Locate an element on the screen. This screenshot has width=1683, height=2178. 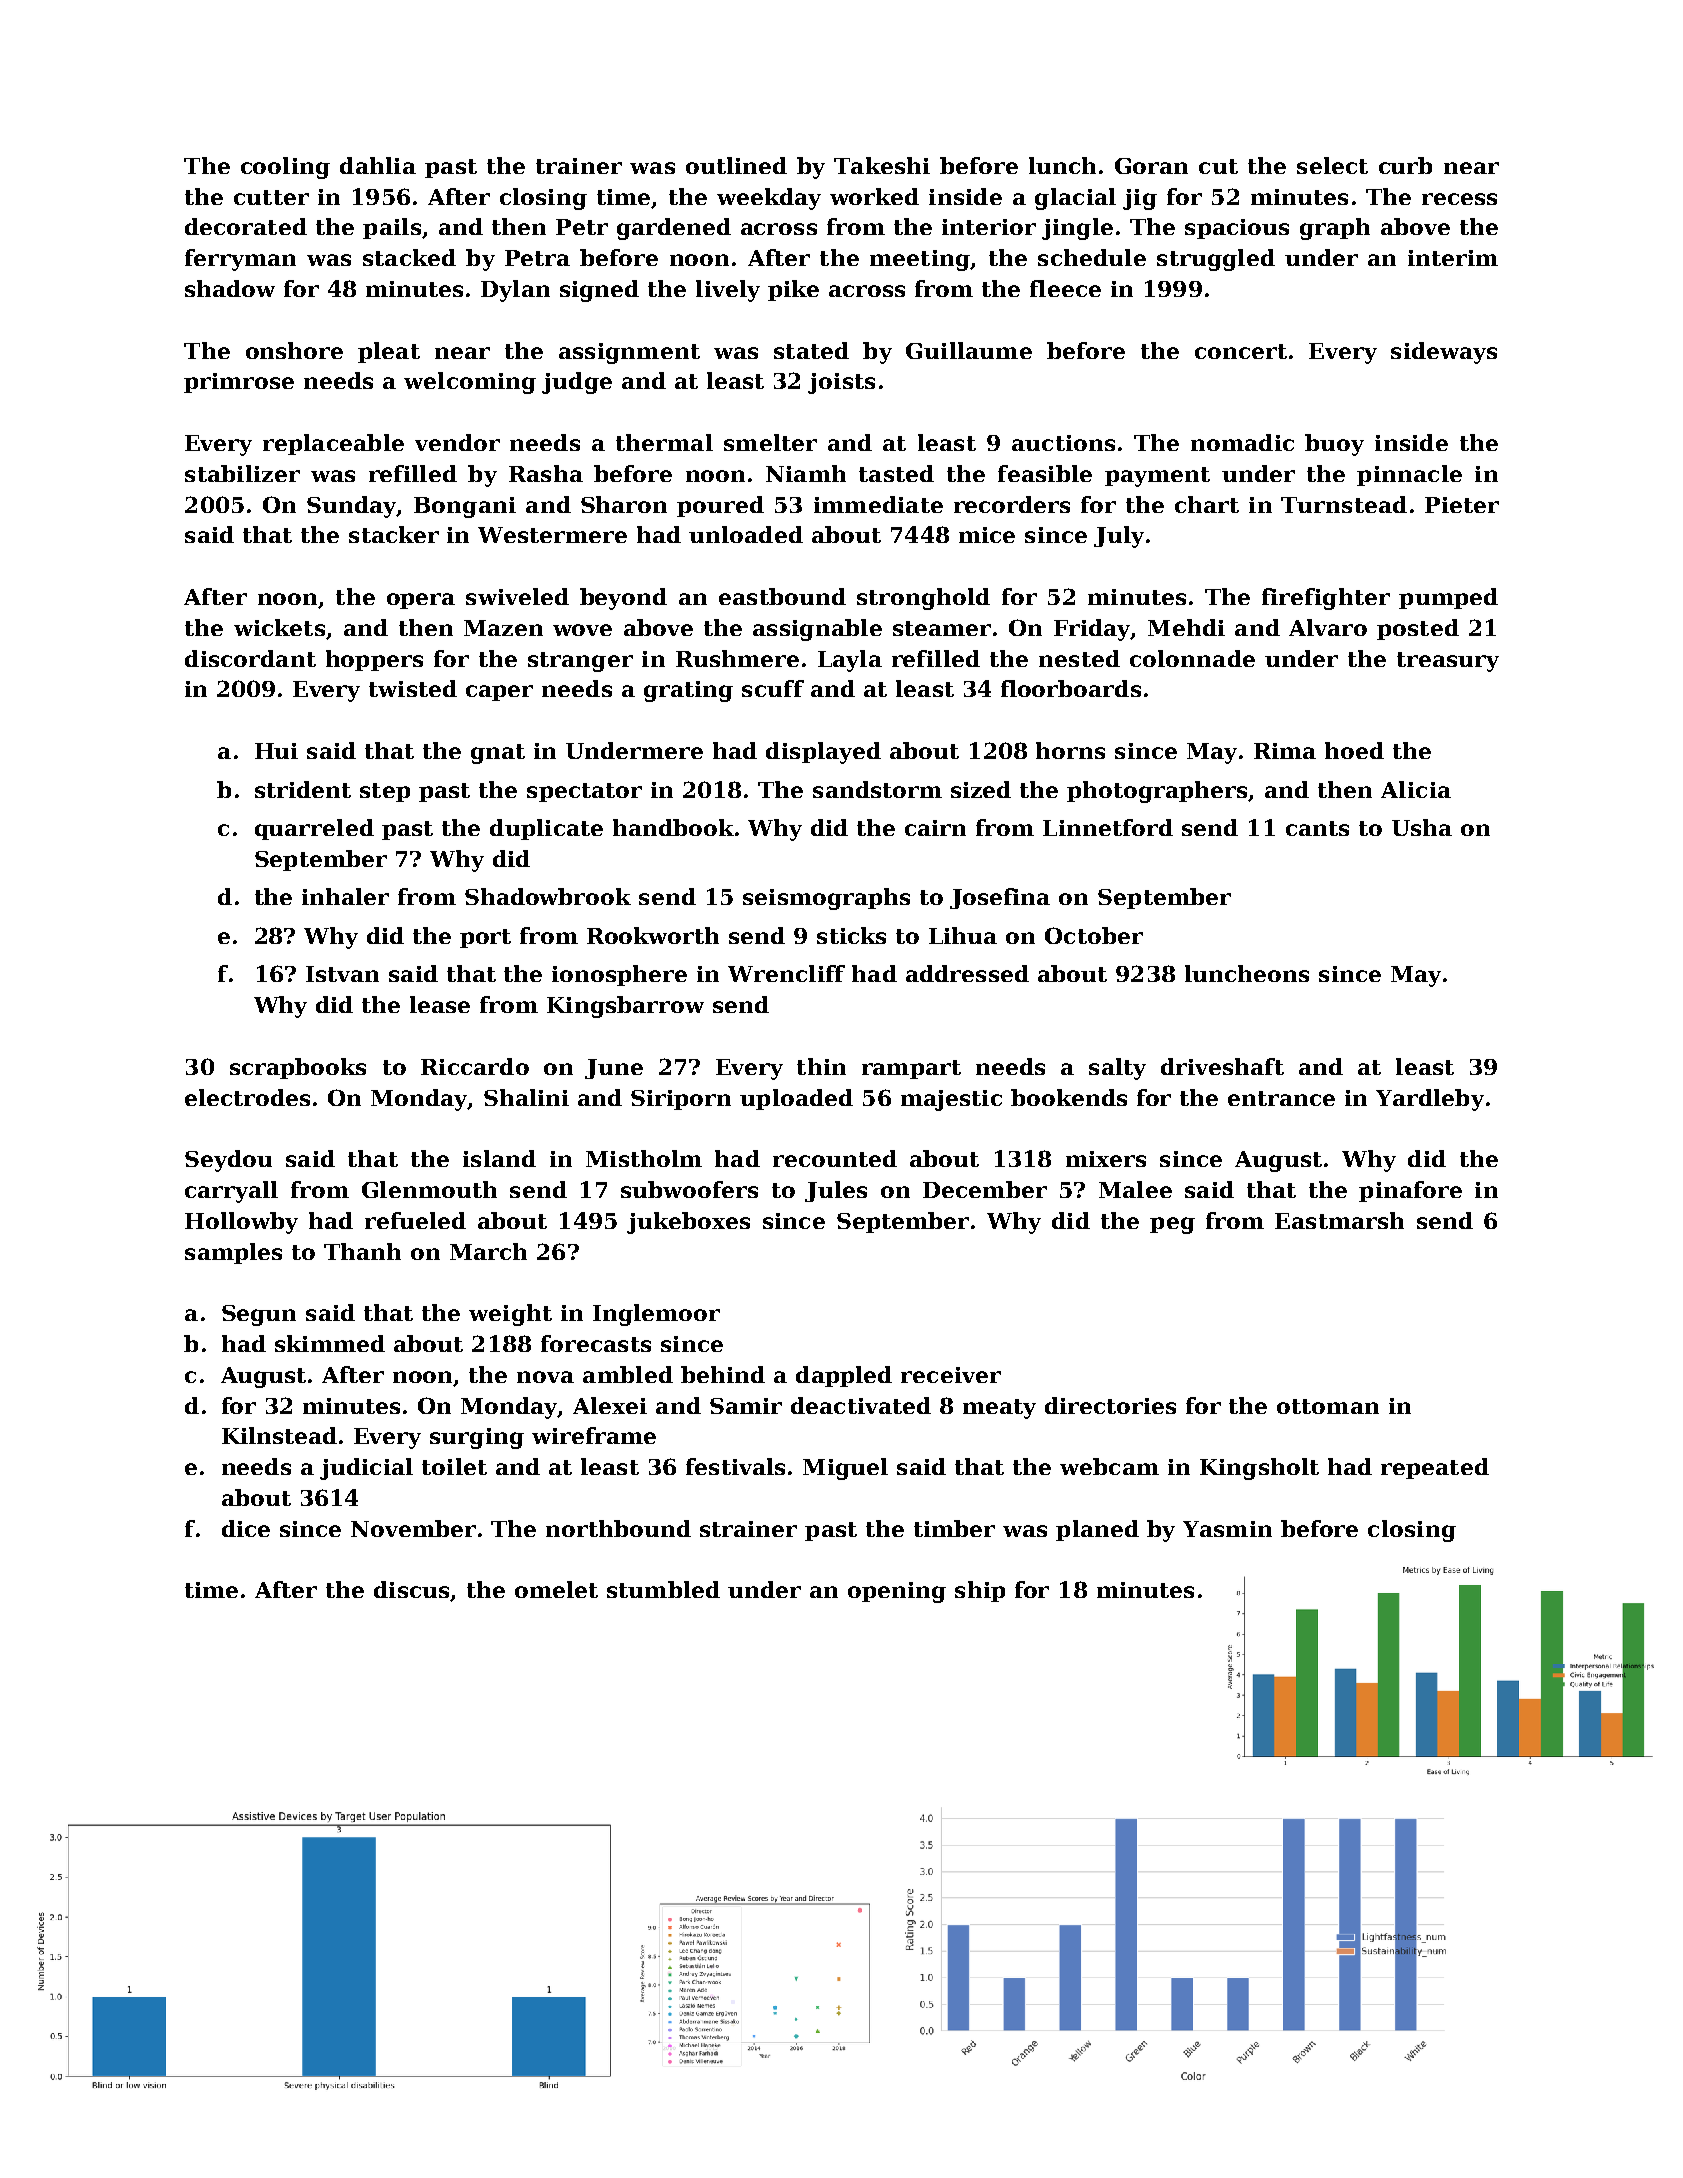
replaceable is located at coordinates (333, 444).
